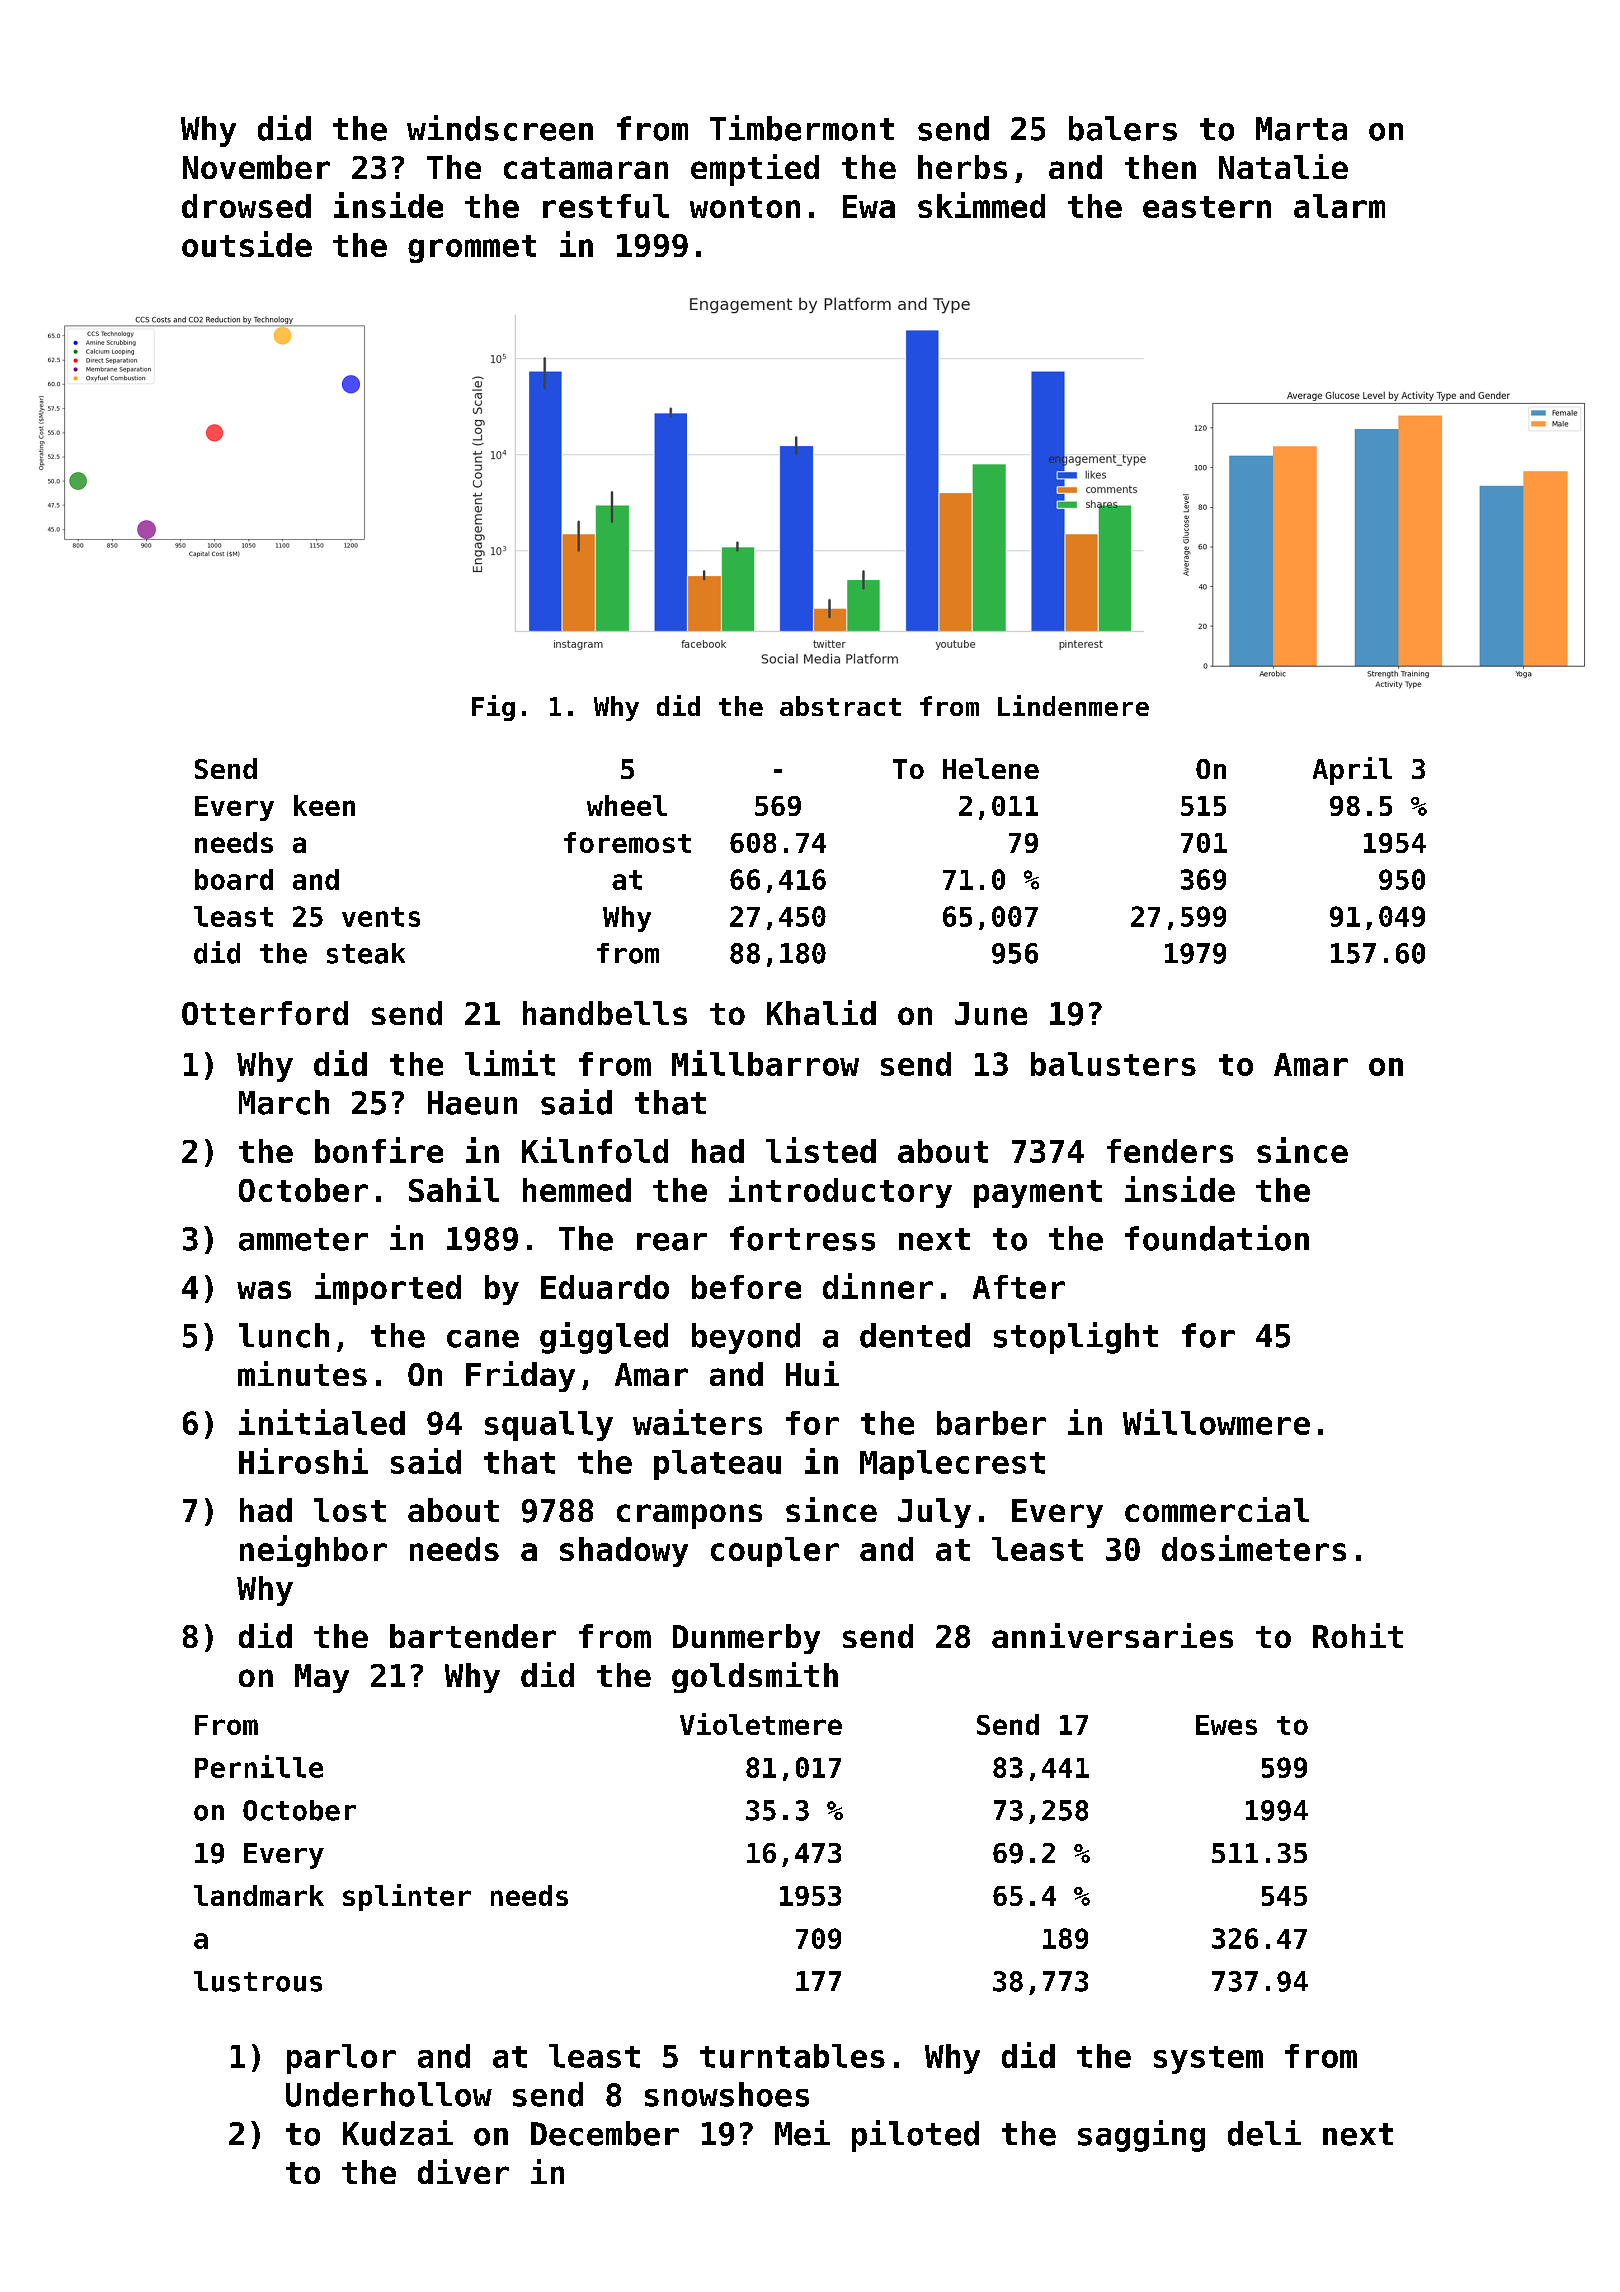 This screenshot has height=2292, width=1620. Describe the element at coordinates (792, 2056) in the screenshot. I see `turntables` at that location.
